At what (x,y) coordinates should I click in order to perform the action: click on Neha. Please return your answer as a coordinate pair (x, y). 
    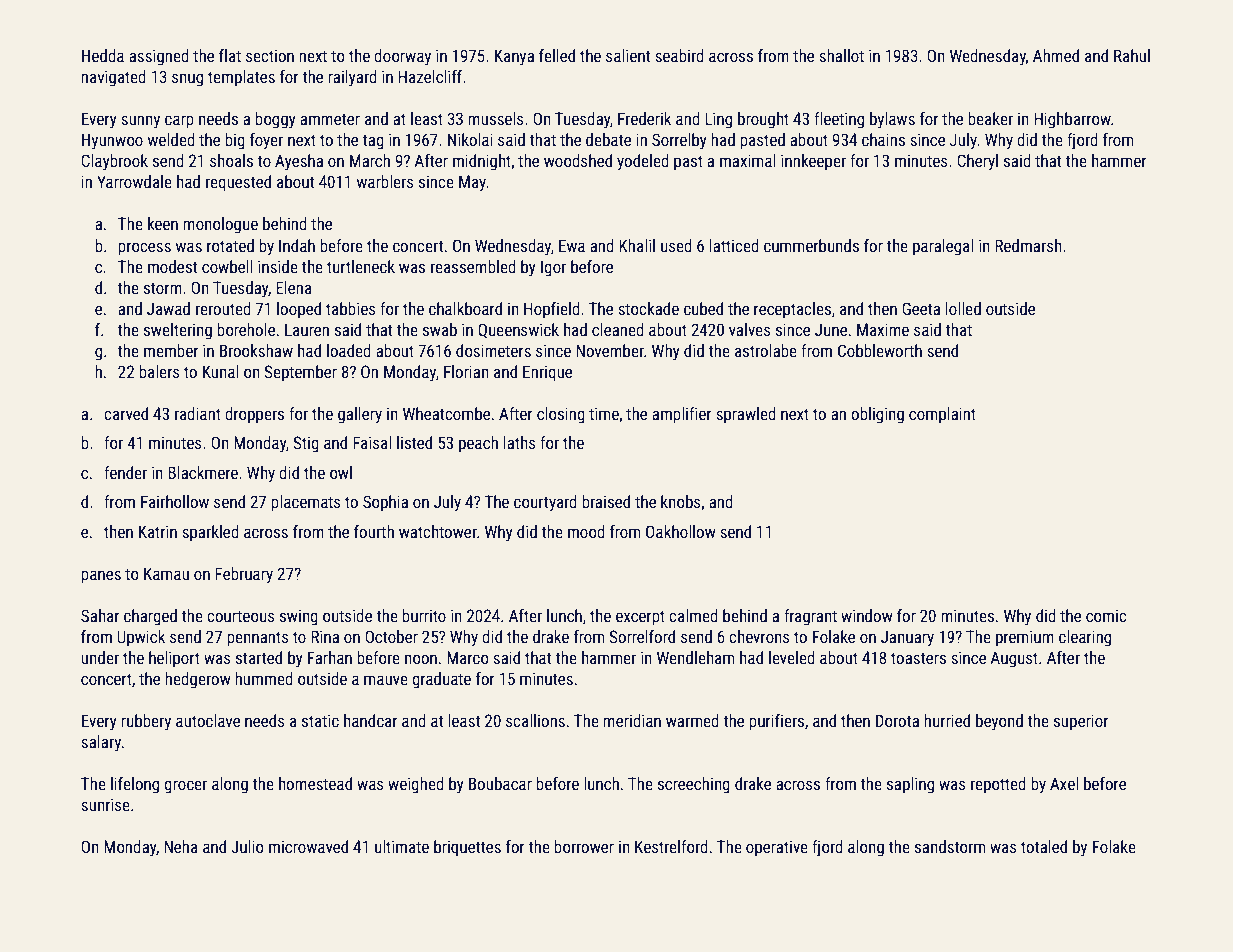
    Looking at the image, I should click on (181, 846).
